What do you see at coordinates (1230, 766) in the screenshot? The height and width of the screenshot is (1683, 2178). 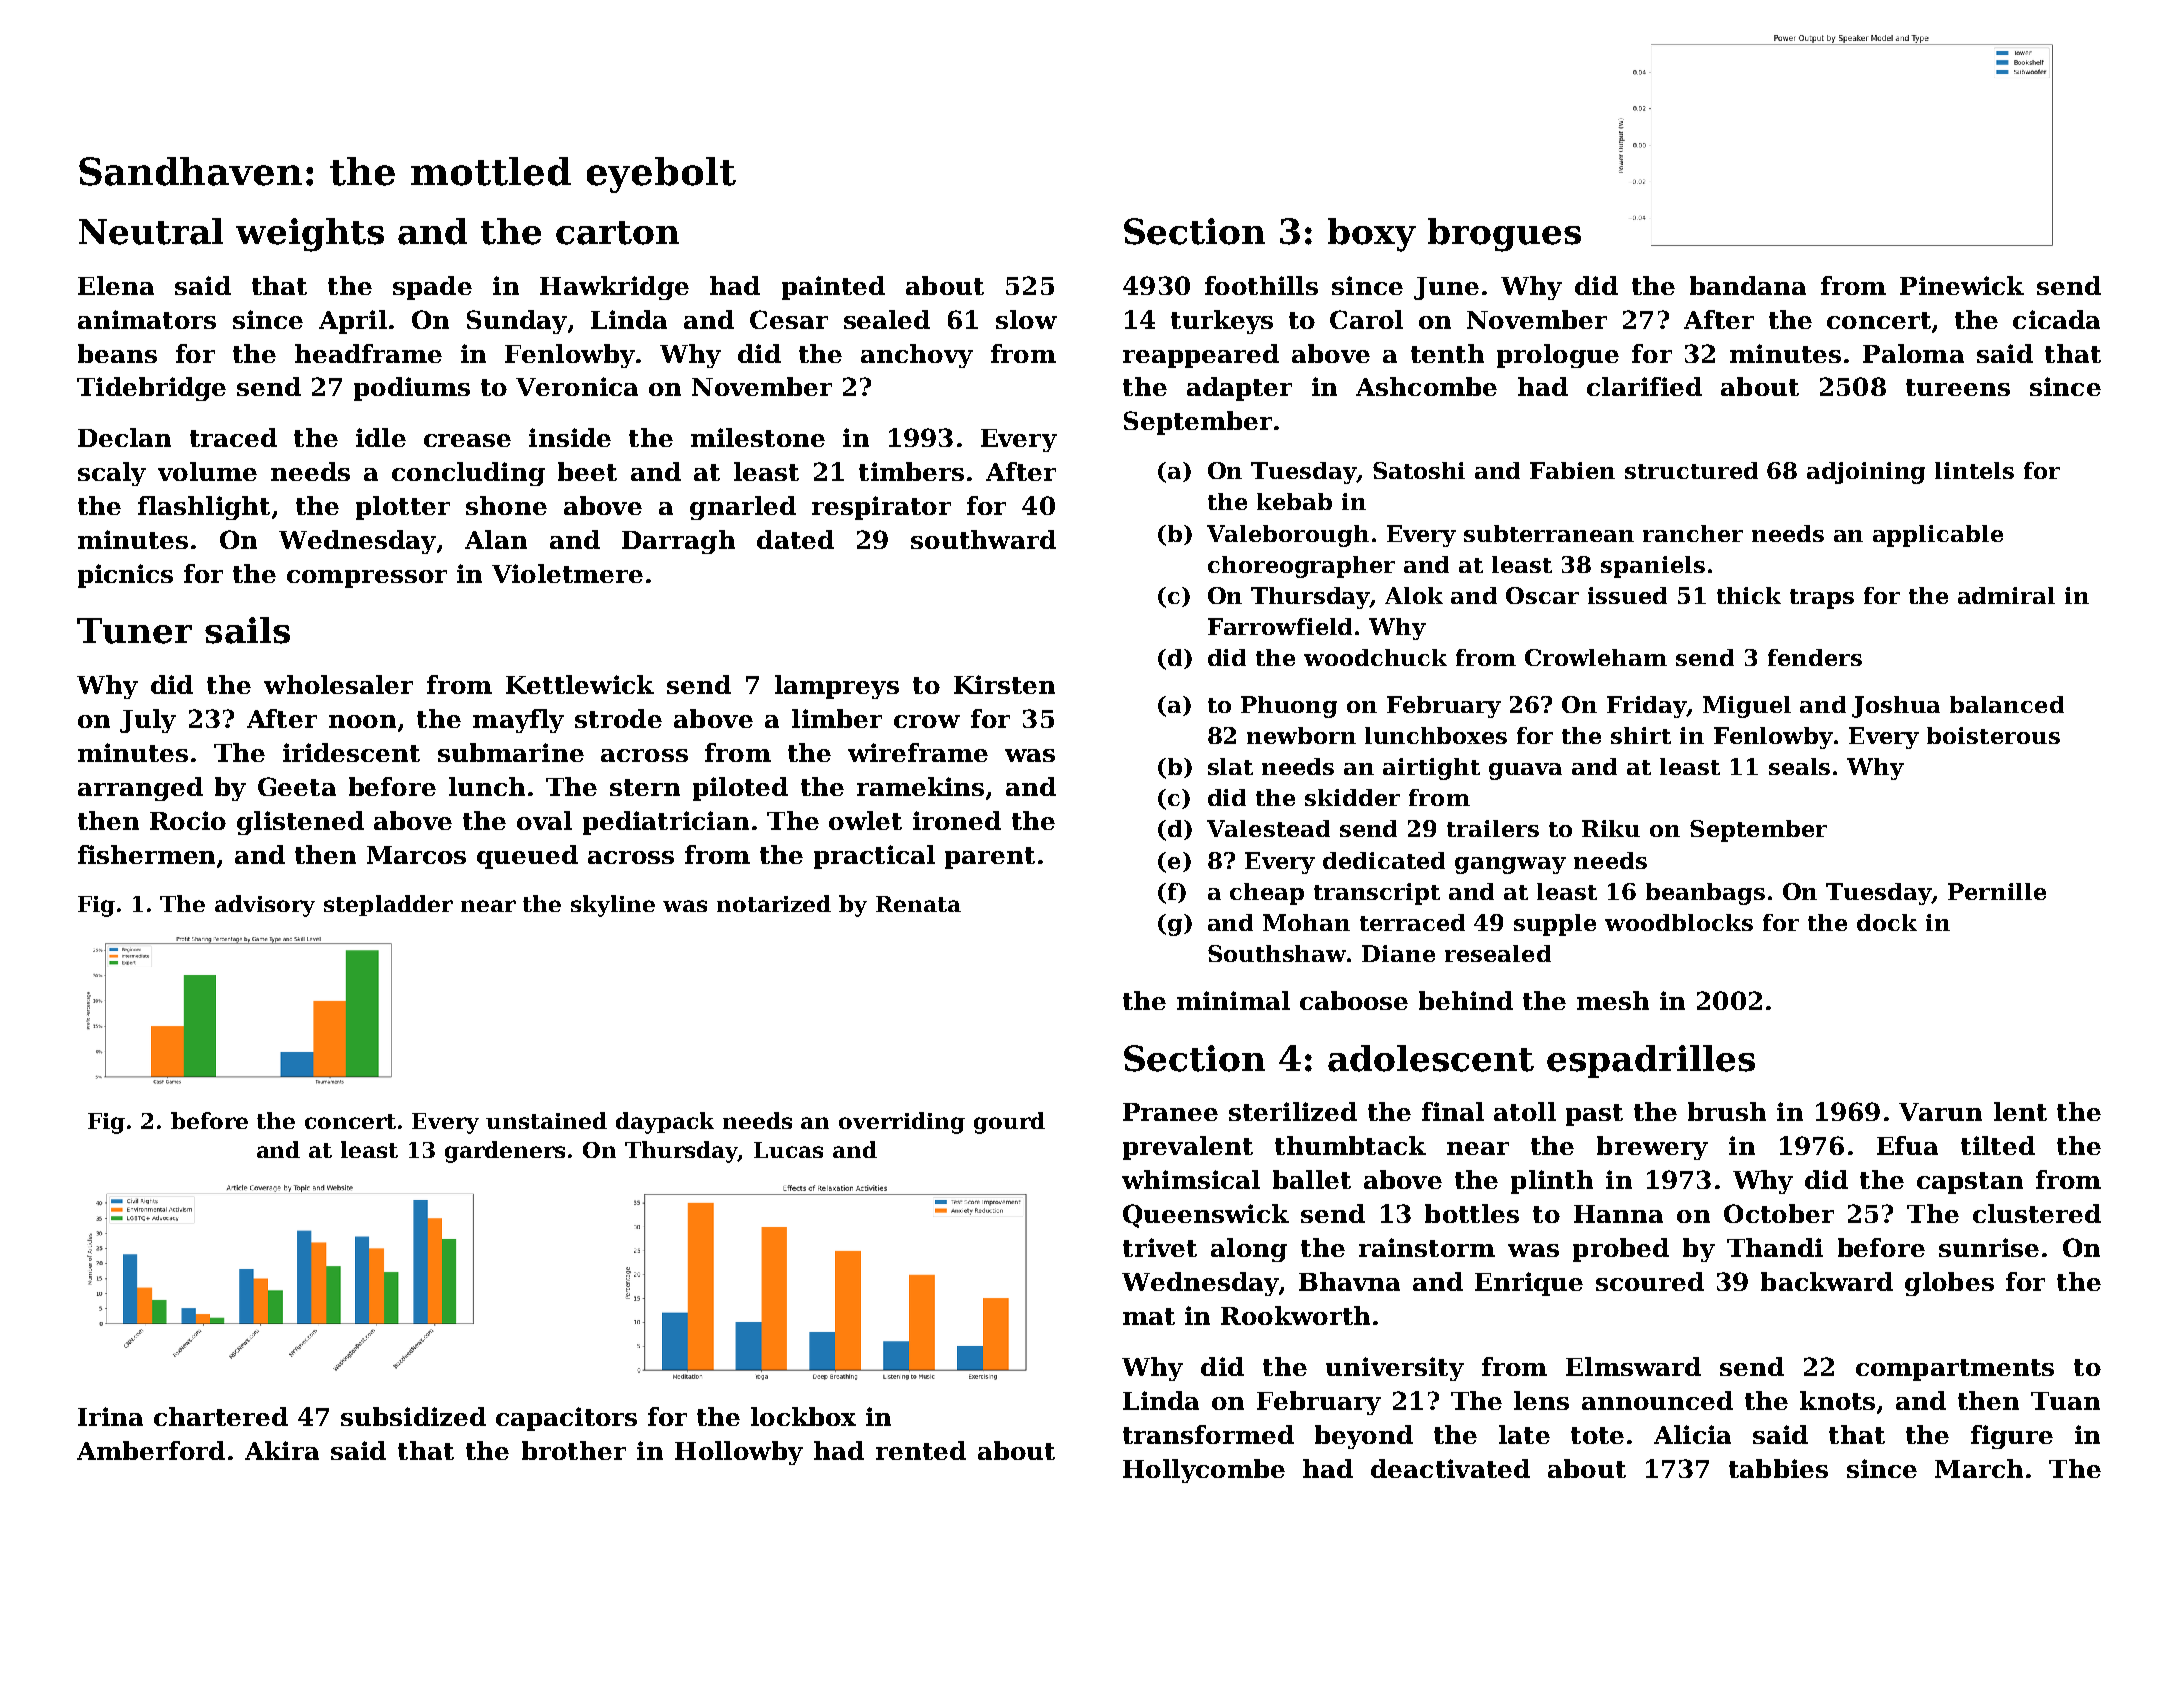 I see `slat` at bounding box center [1230, 766].
